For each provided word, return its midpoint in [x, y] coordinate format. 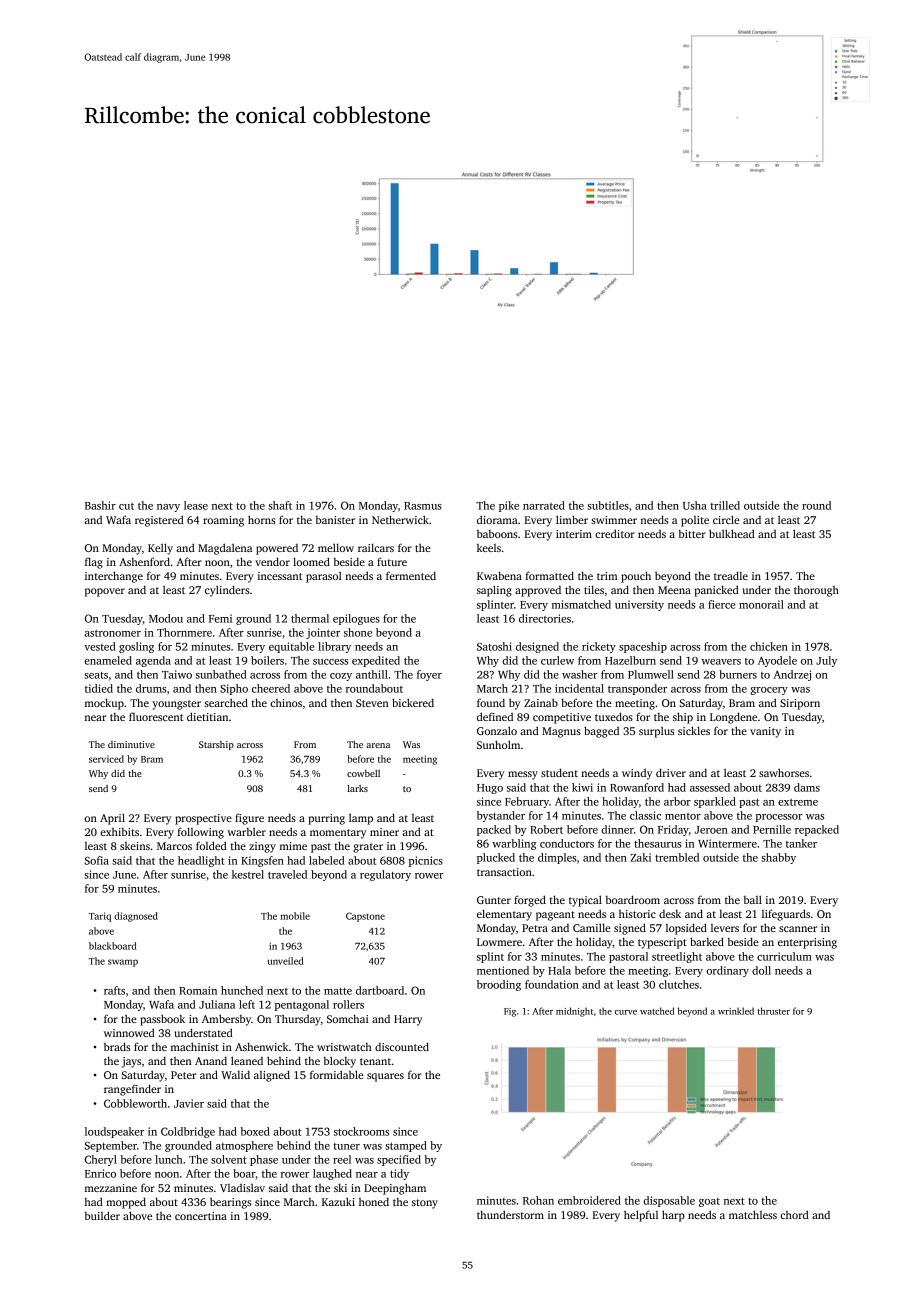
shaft [280, 505]
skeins [135, 846]
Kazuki [338, 1201]
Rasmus [423, 506]
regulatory [385, 875]
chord [794, 1214]
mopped [126, 1203]
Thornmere [184, 632]
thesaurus [657, 843]
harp [673, 1216]
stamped [406, 1146]
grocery [769, 691]
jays [131, 1062]
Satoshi [494, 646]
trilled [725, 505]
